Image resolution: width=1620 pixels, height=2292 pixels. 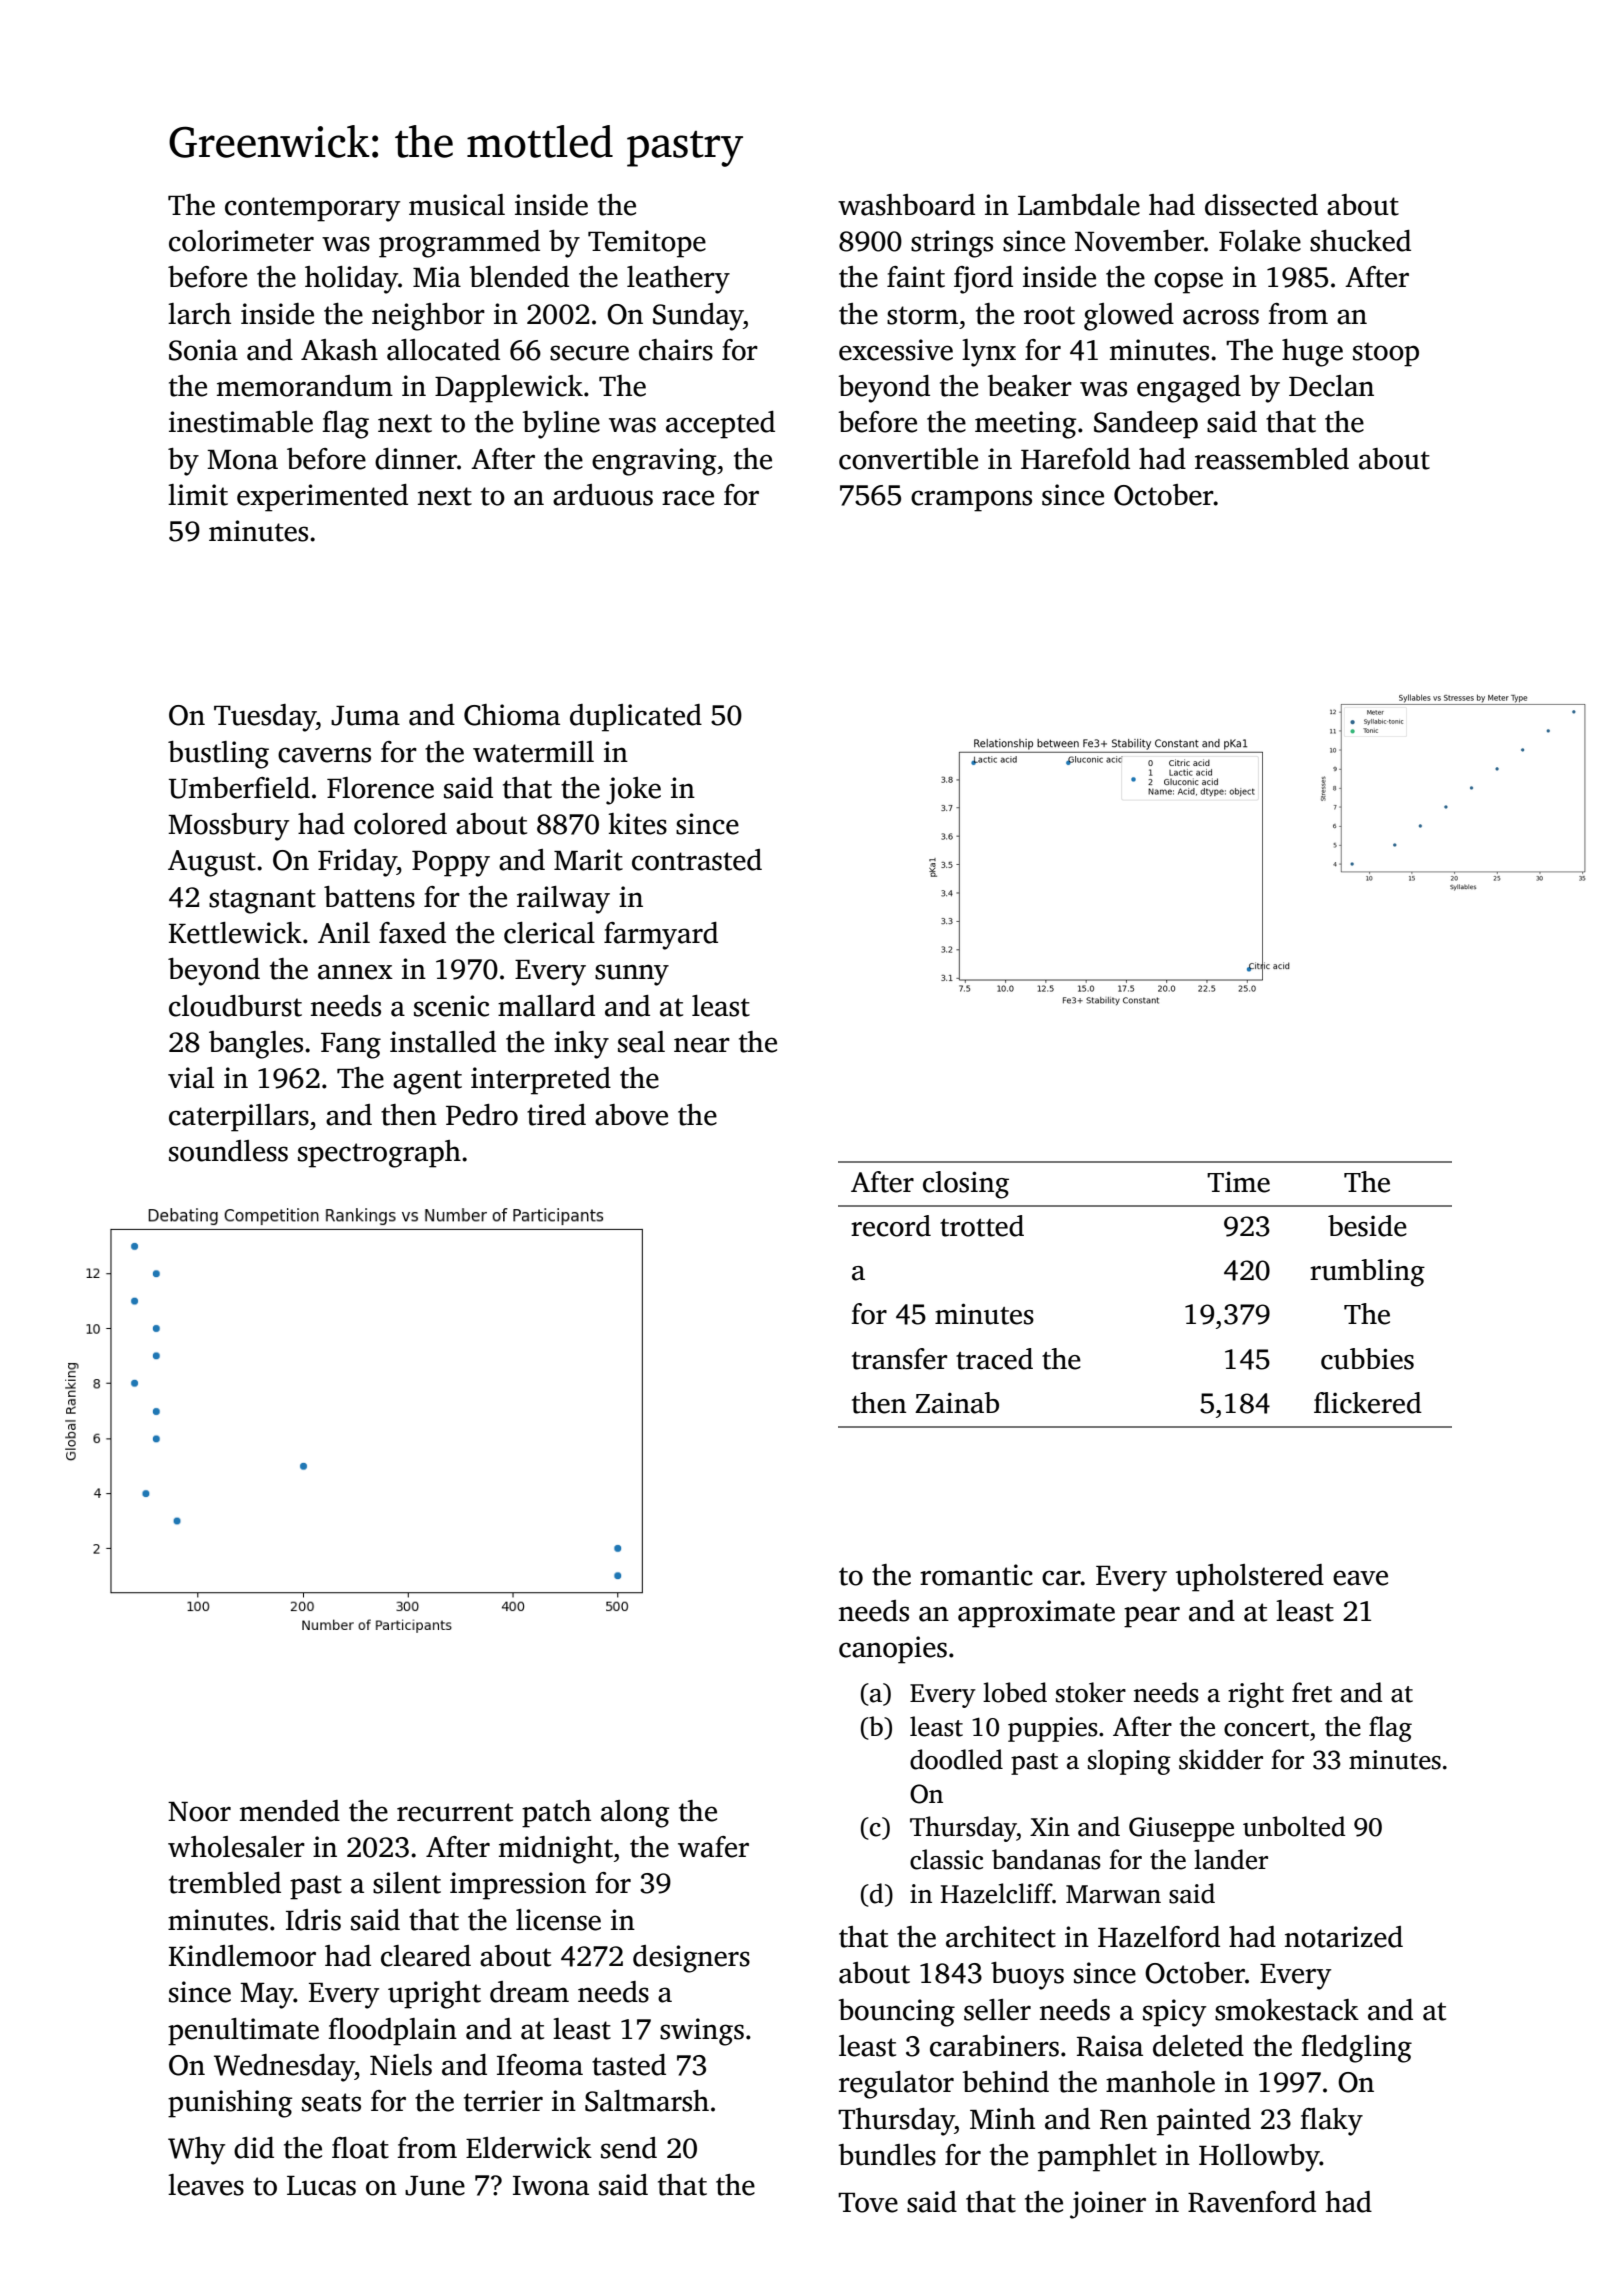 What do you see at coordinates (321, 2186) in the image?
I see `Lucas` at bounding box center [321, 2186].
